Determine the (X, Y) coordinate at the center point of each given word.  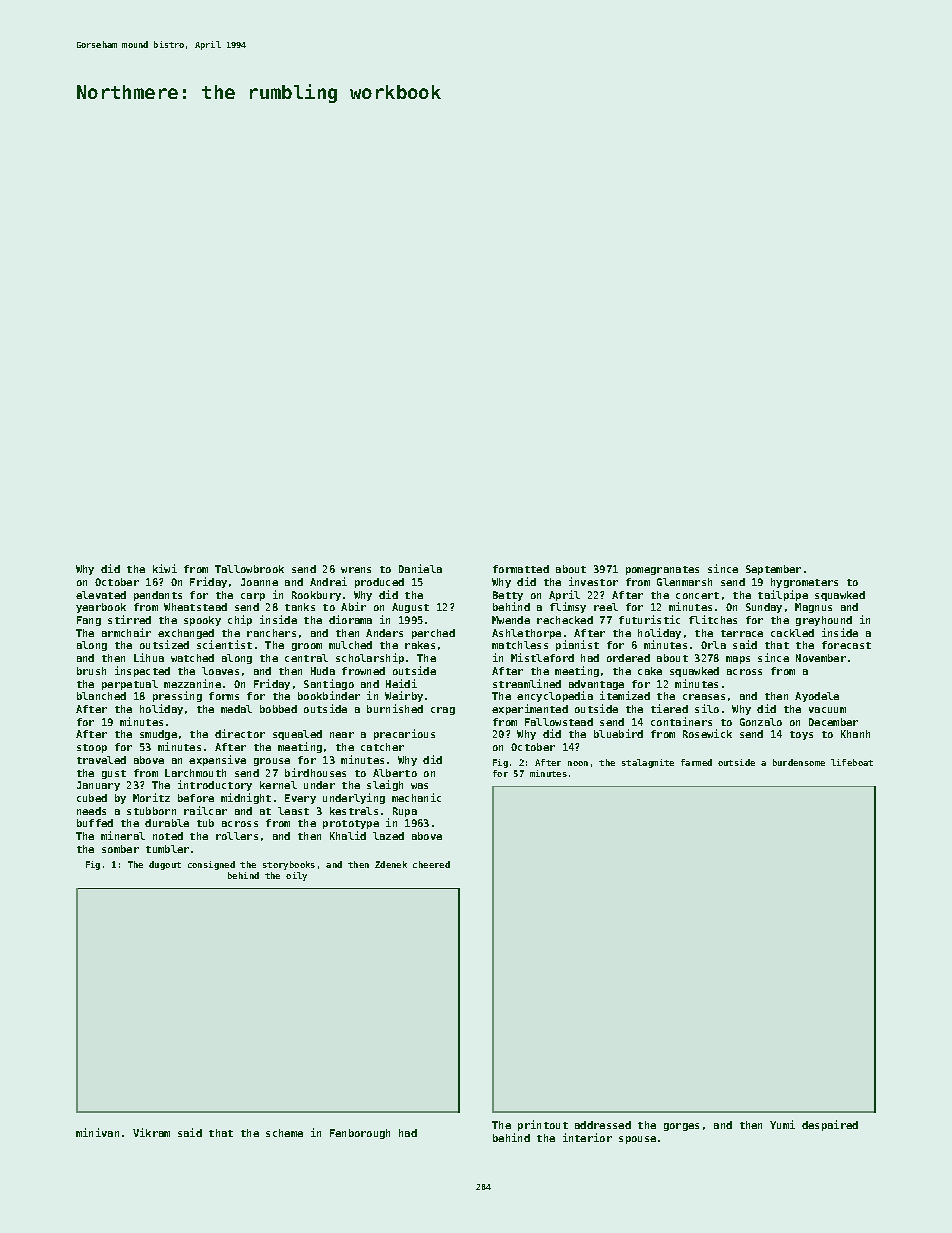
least (293, 811)
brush (91, 671)
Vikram (151, 1132)
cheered (431, 864)
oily (296, 876)
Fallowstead (559, 722)
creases (704, 697)
